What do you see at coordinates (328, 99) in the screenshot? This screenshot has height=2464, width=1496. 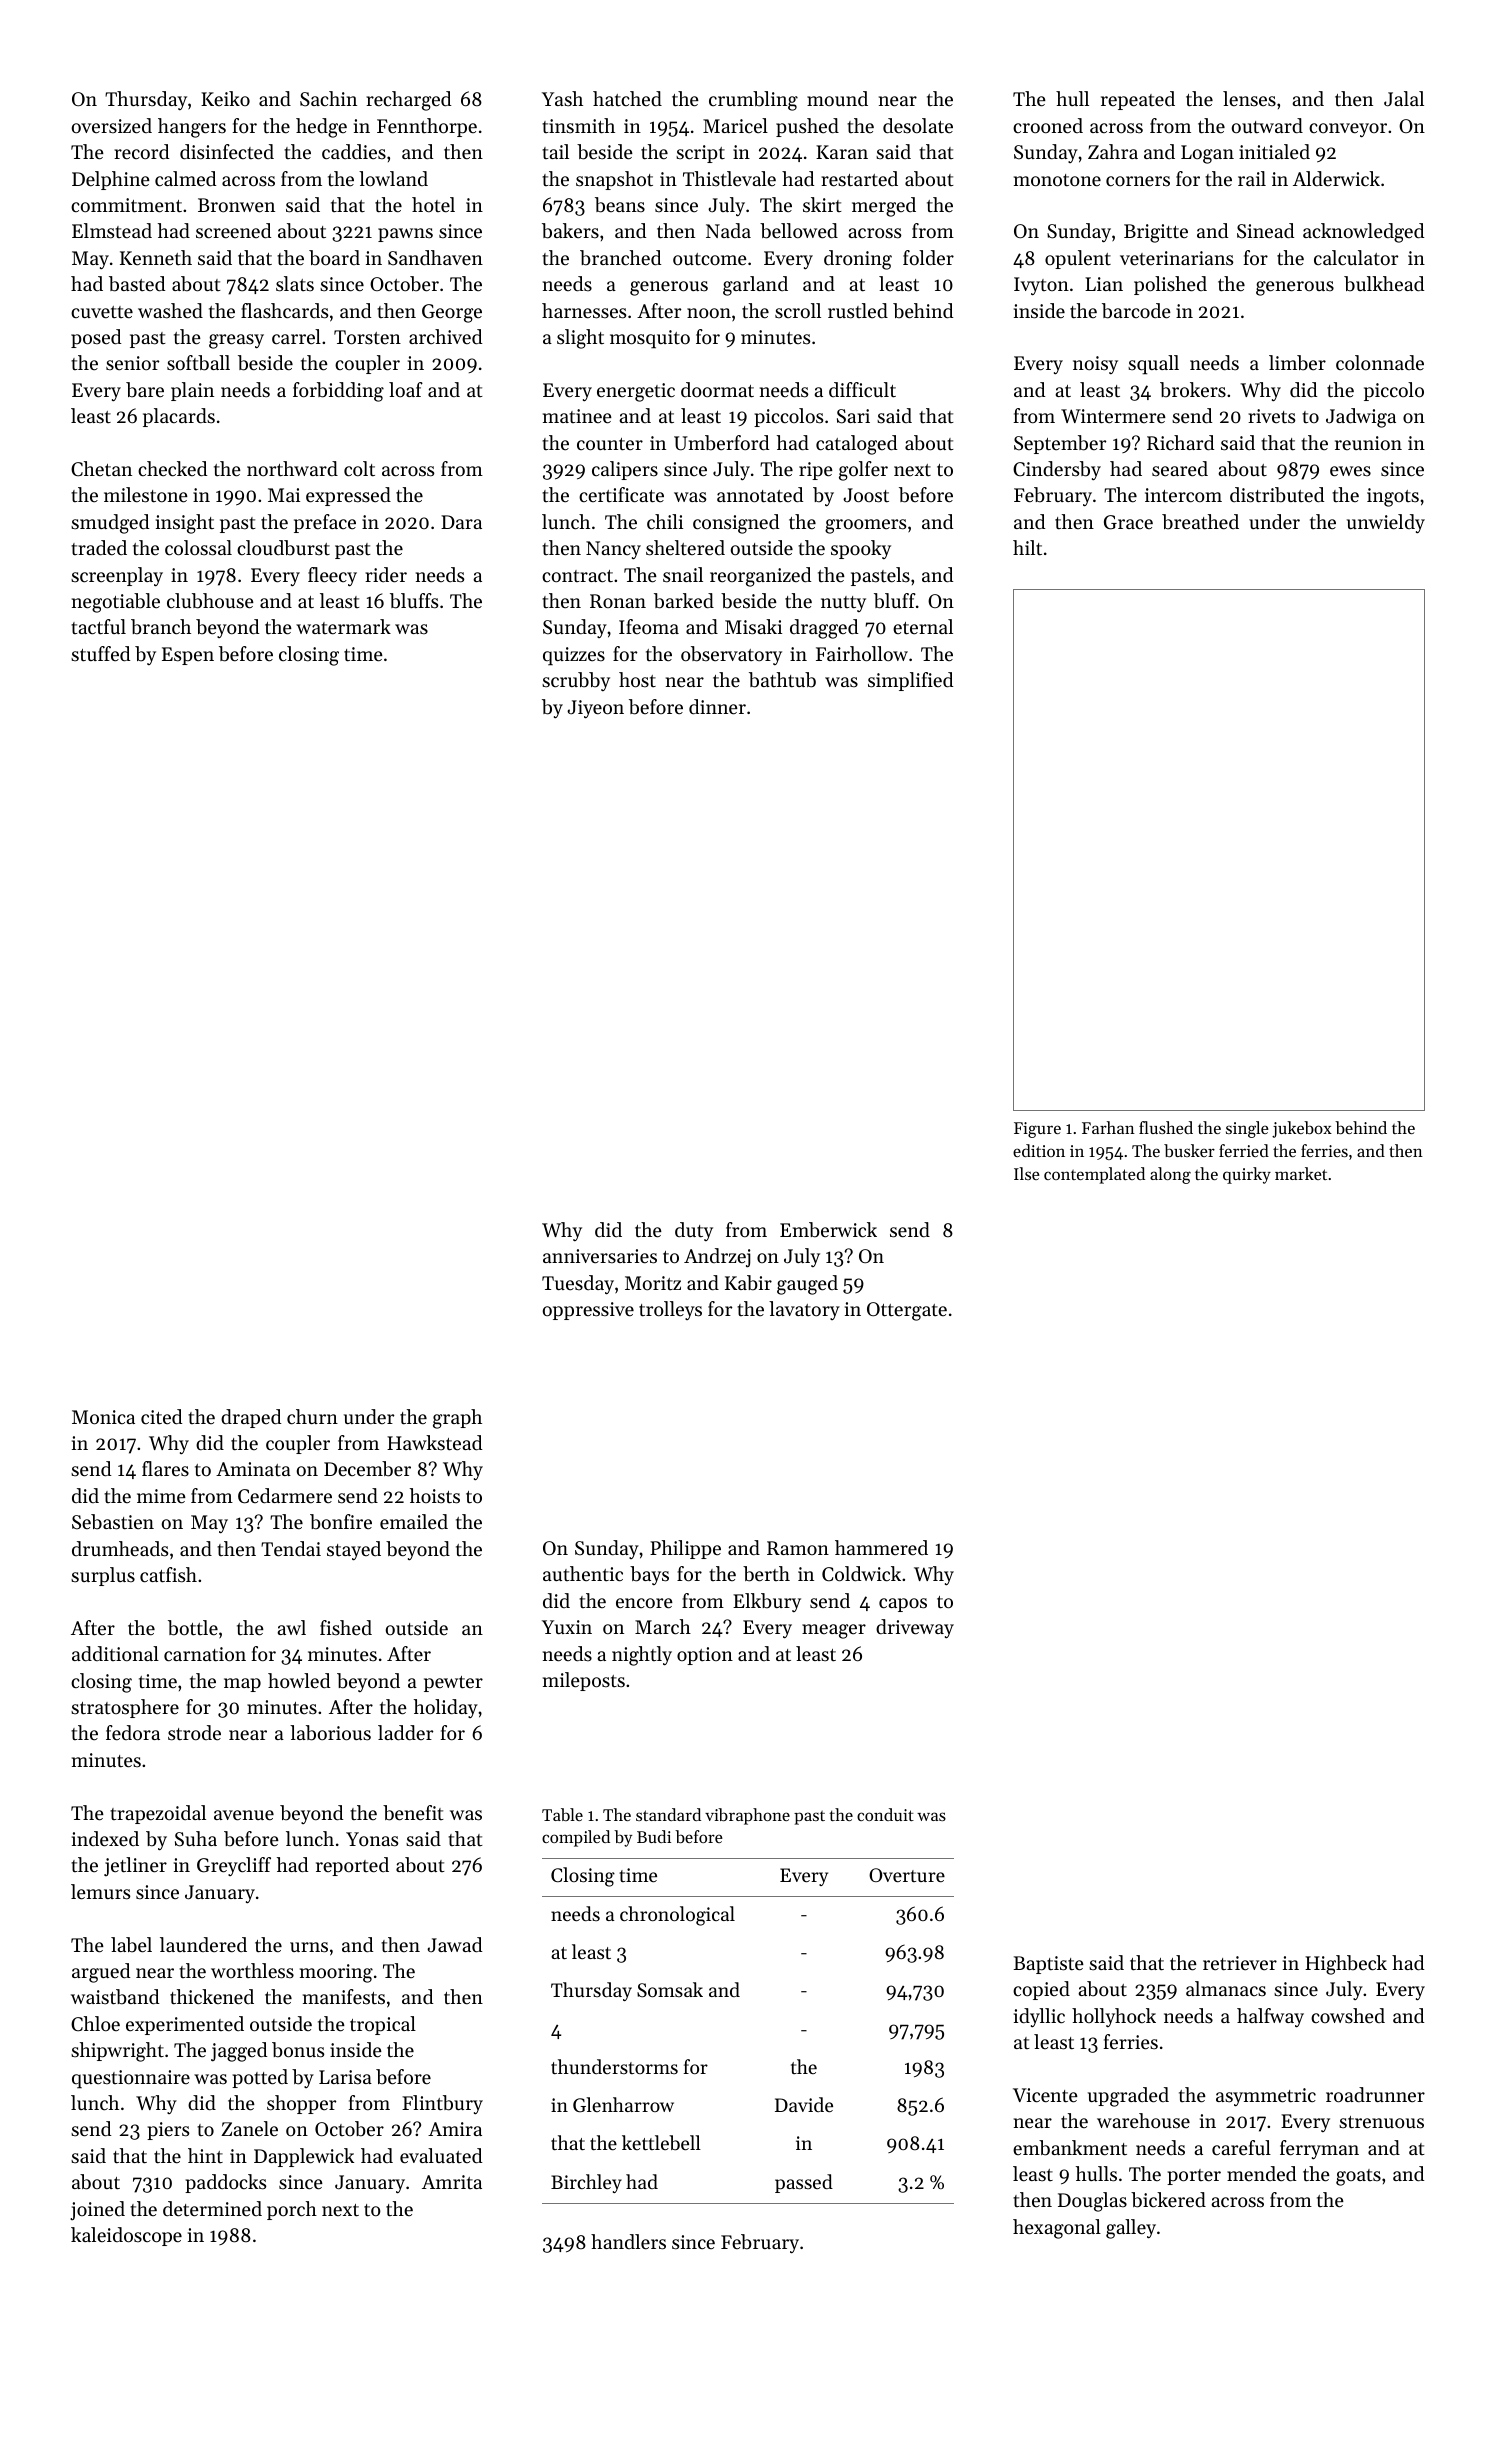 I see `Sachin` at bounding box center [328, 99].
